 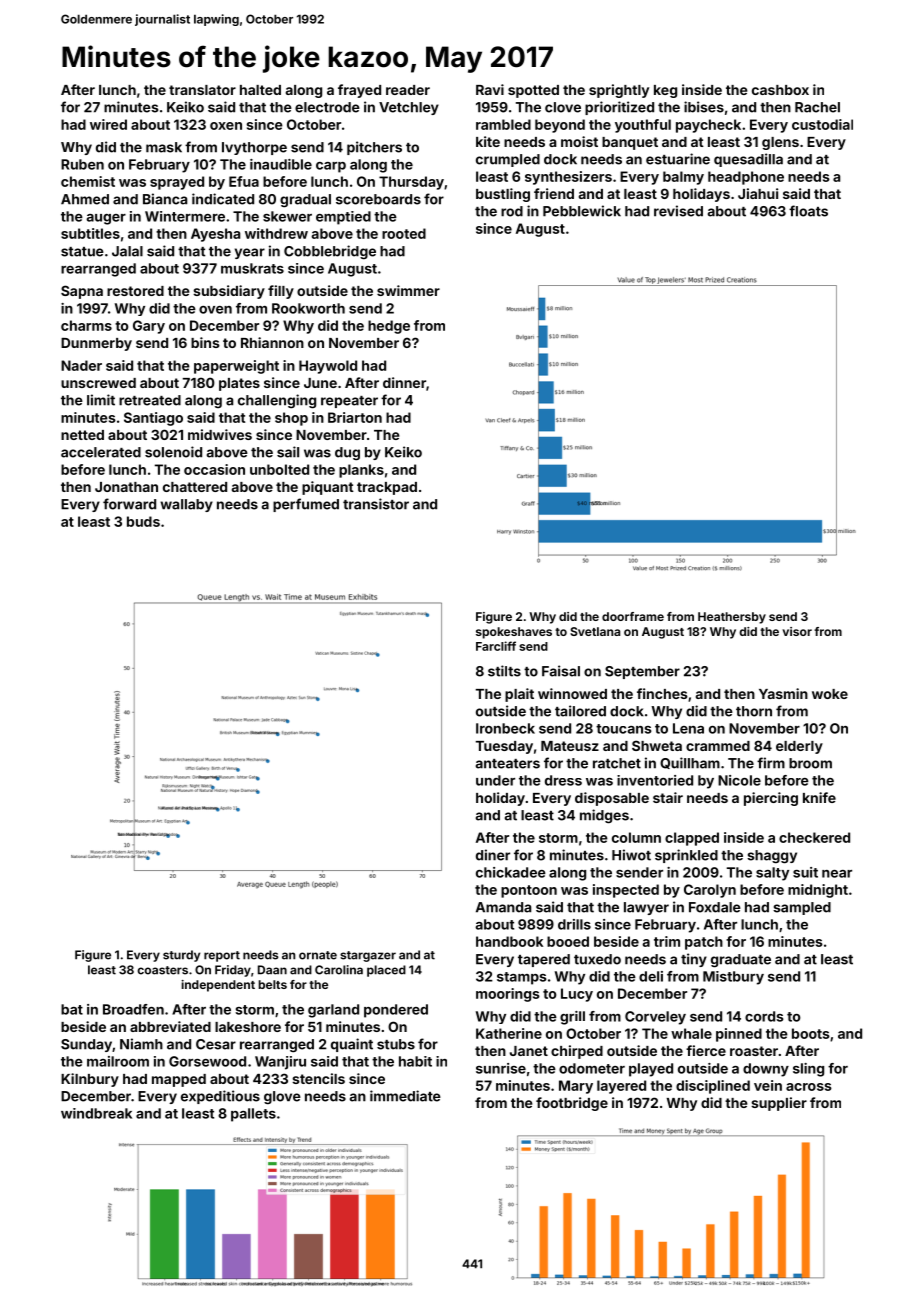 What do you see at coordinates (733, 978) in the document?
I see `Mistbury` at bounding box center [733, 978].
